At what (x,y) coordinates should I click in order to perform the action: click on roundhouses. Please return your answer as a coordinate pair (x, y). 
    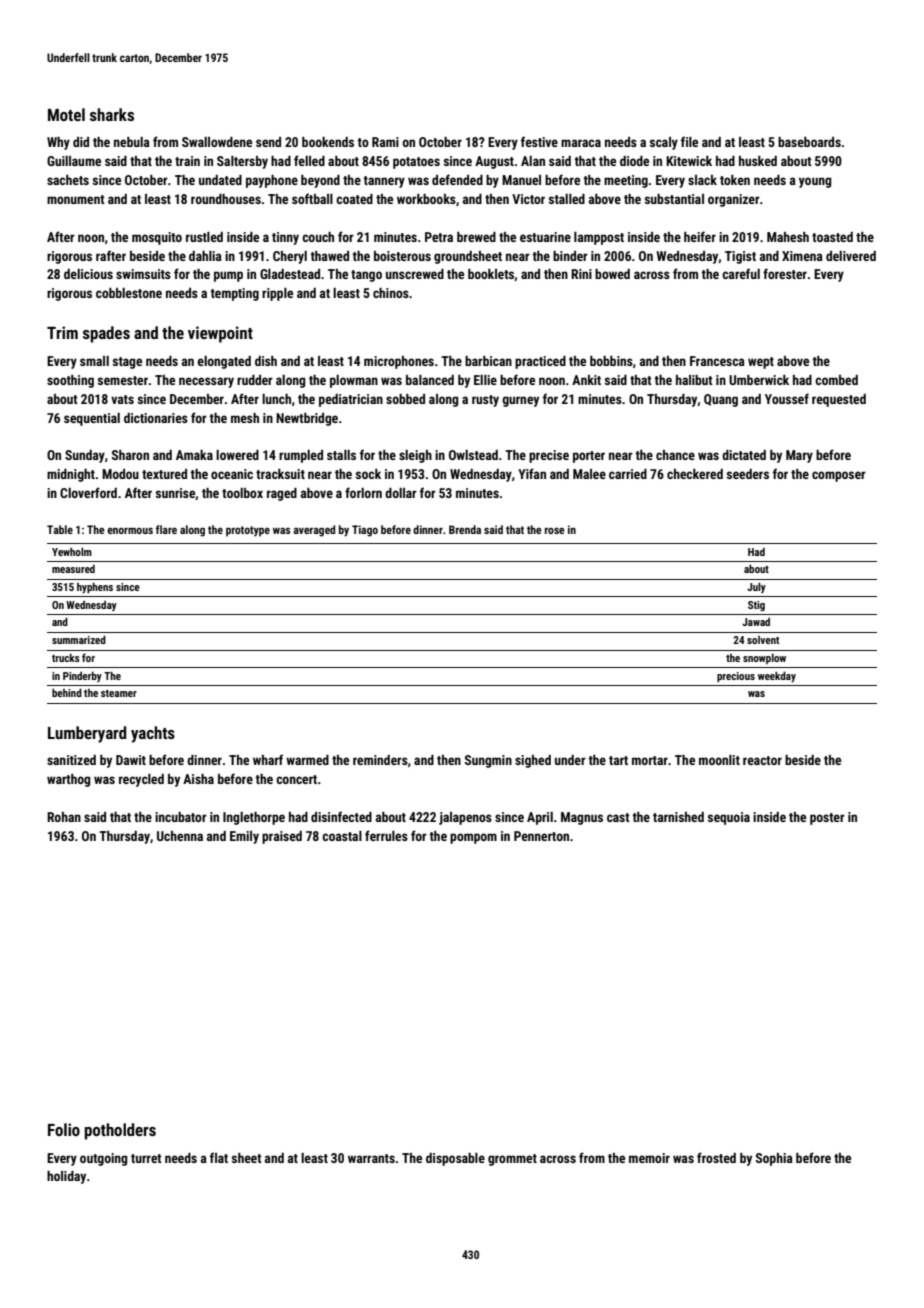
    Looking at the image, I should click on (226, 199).
